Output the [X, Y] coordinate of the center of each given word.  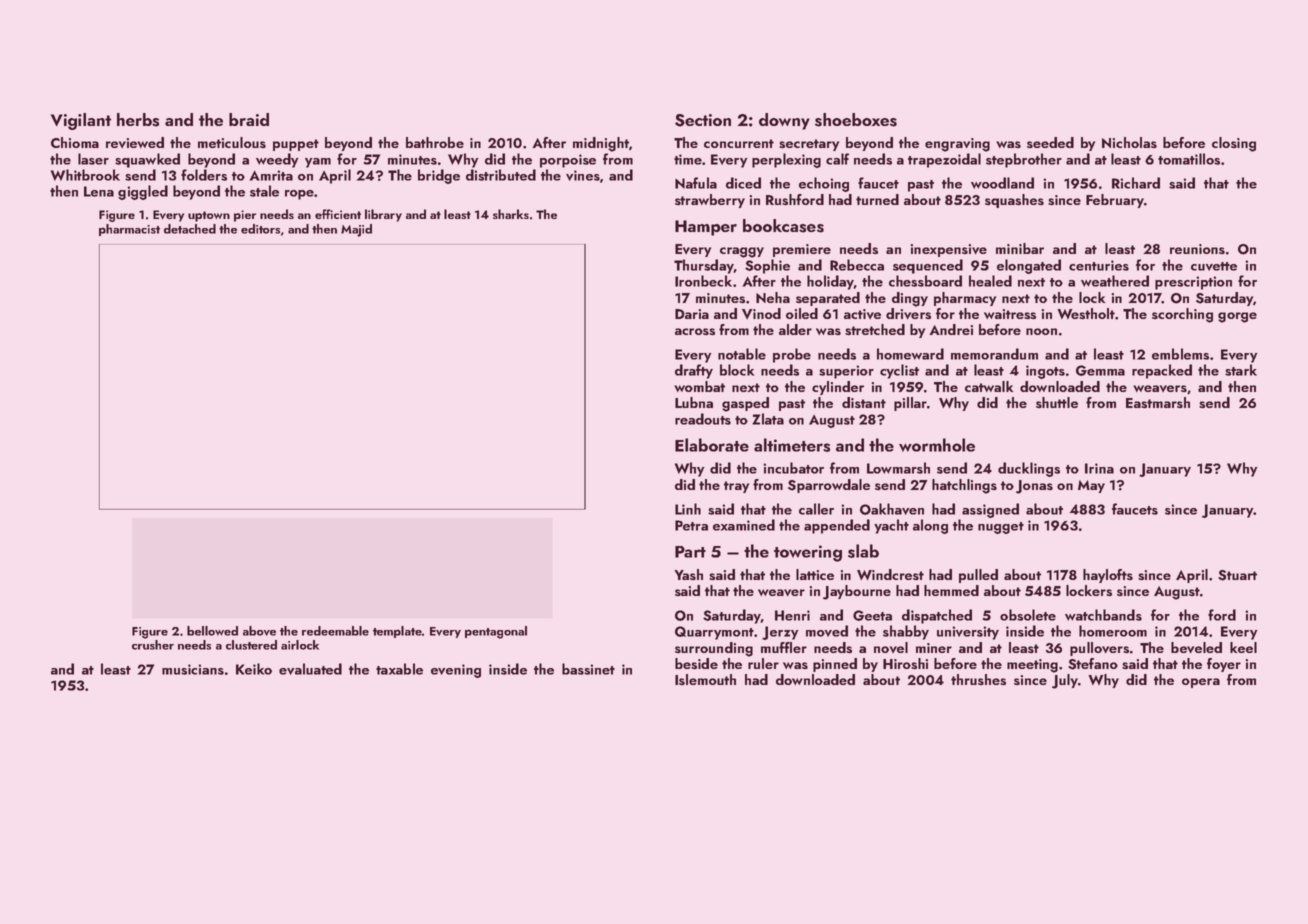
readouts [703, 419]
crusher [153, 645]
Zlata [768, 419]
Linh [688, 509]
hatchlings [964, 486]
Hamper [706, 228]
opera [1201, 683]
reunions [1197, 249]
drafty [694, 371]
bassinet [588, 669]
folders [204, 175]
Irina [1099, 468]
